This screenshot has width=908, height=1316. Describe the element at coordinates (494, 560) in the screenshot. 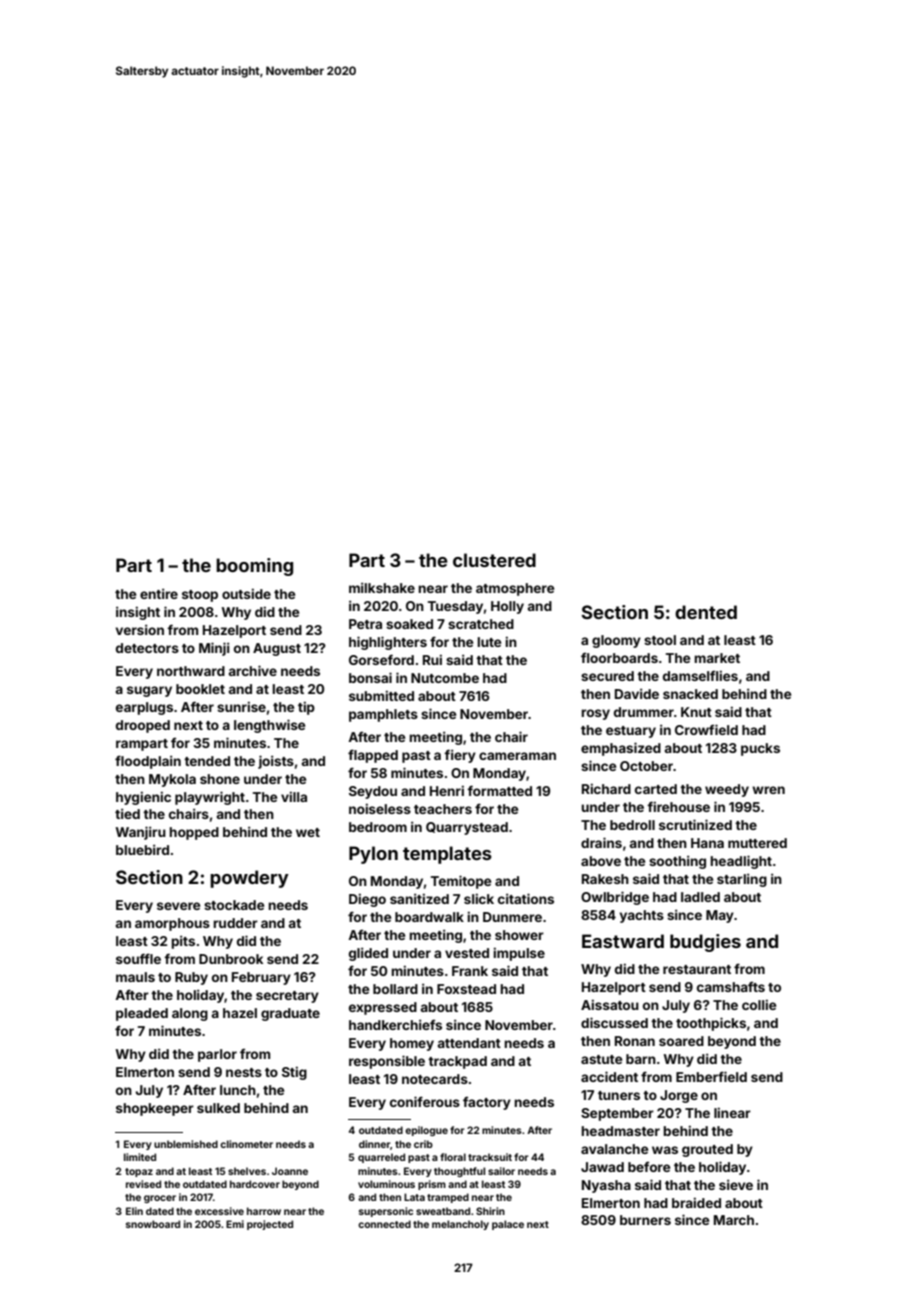

I see `clustered` at that location.
